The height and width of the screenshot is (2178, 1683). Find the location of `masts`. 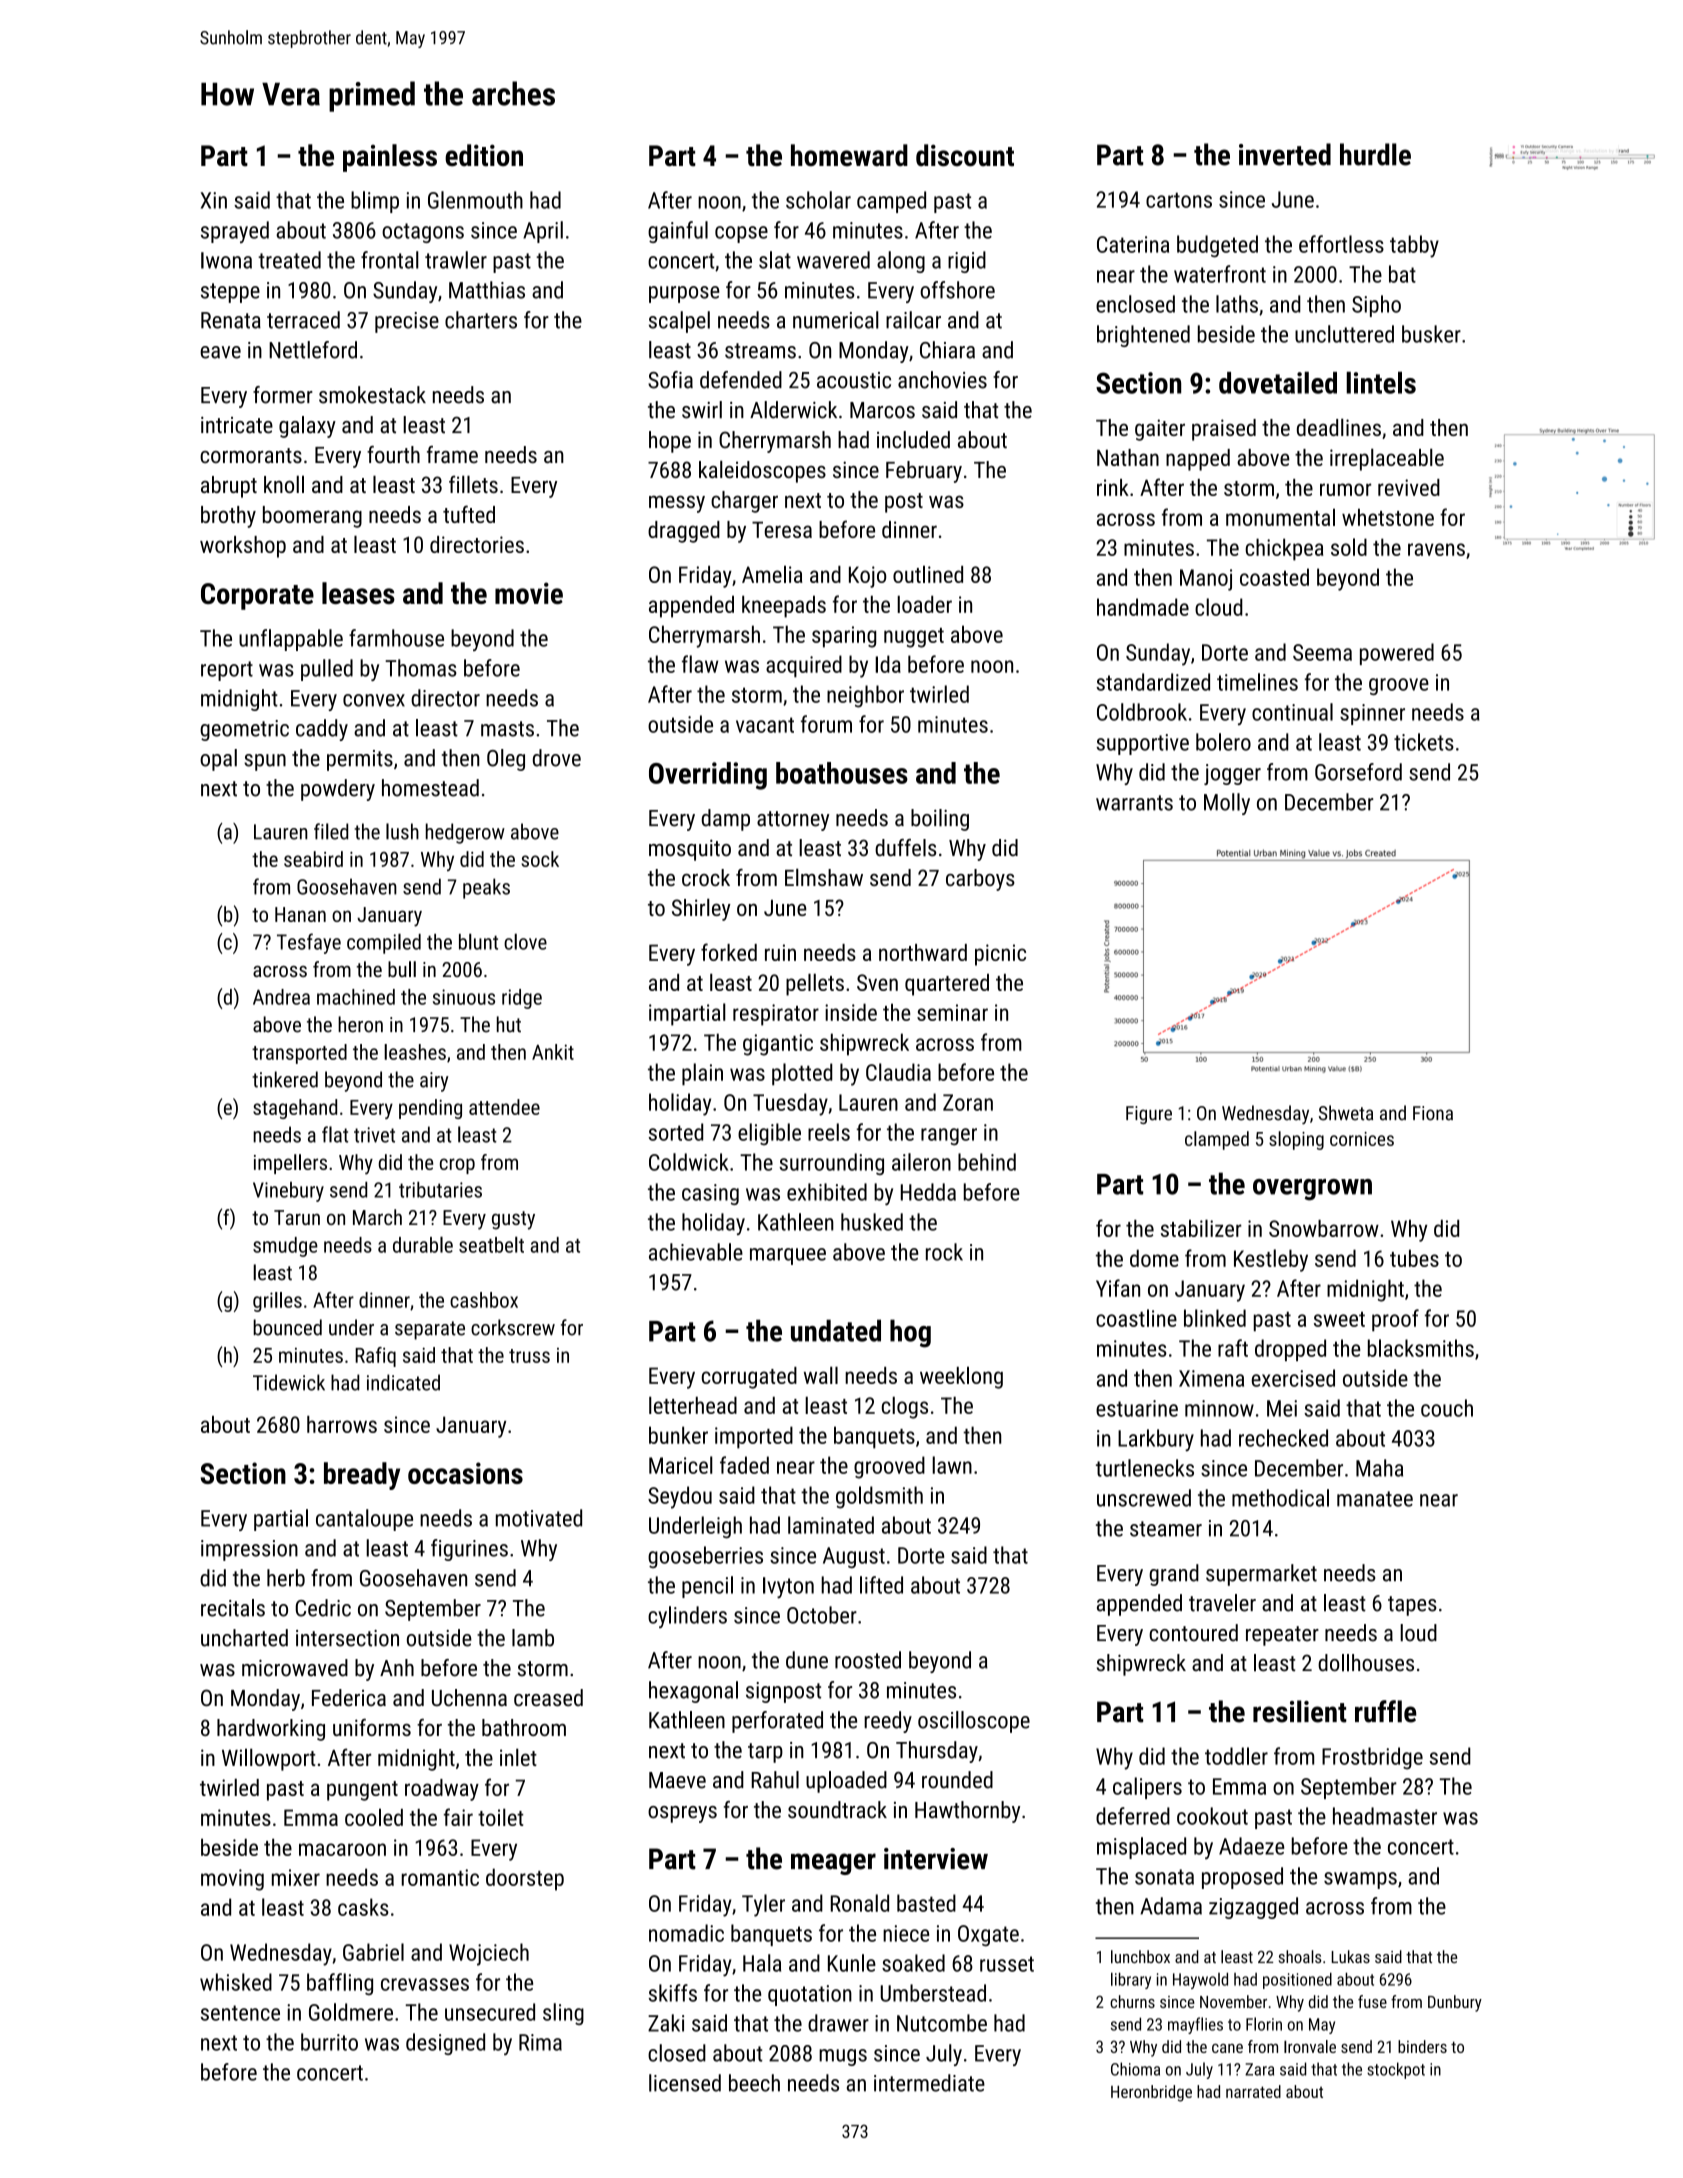

masts is located at coordinates (507, 729).
